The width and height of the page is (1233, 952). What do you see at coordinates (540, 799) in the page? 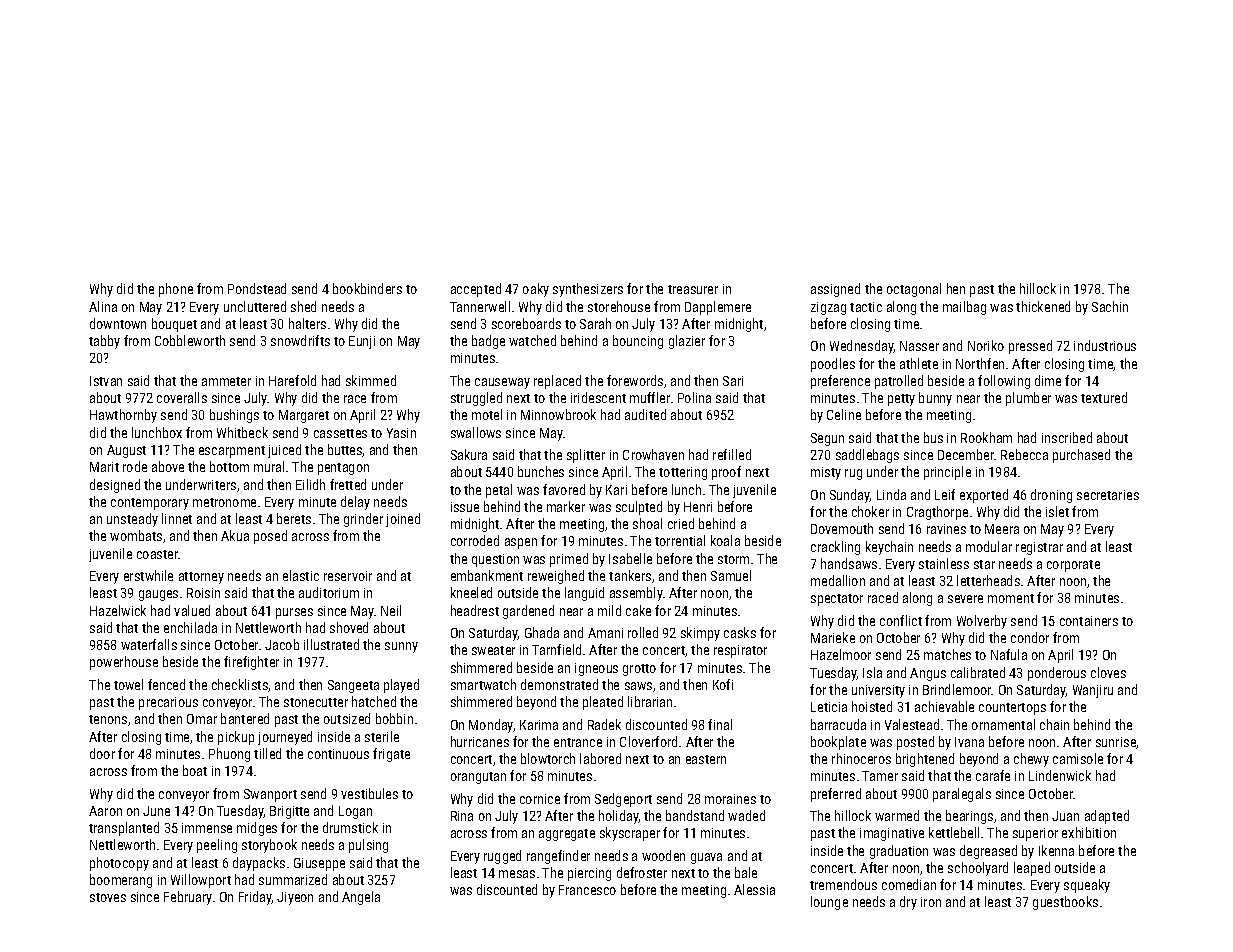
I see `cornice` at bounding box center [540, 799].
